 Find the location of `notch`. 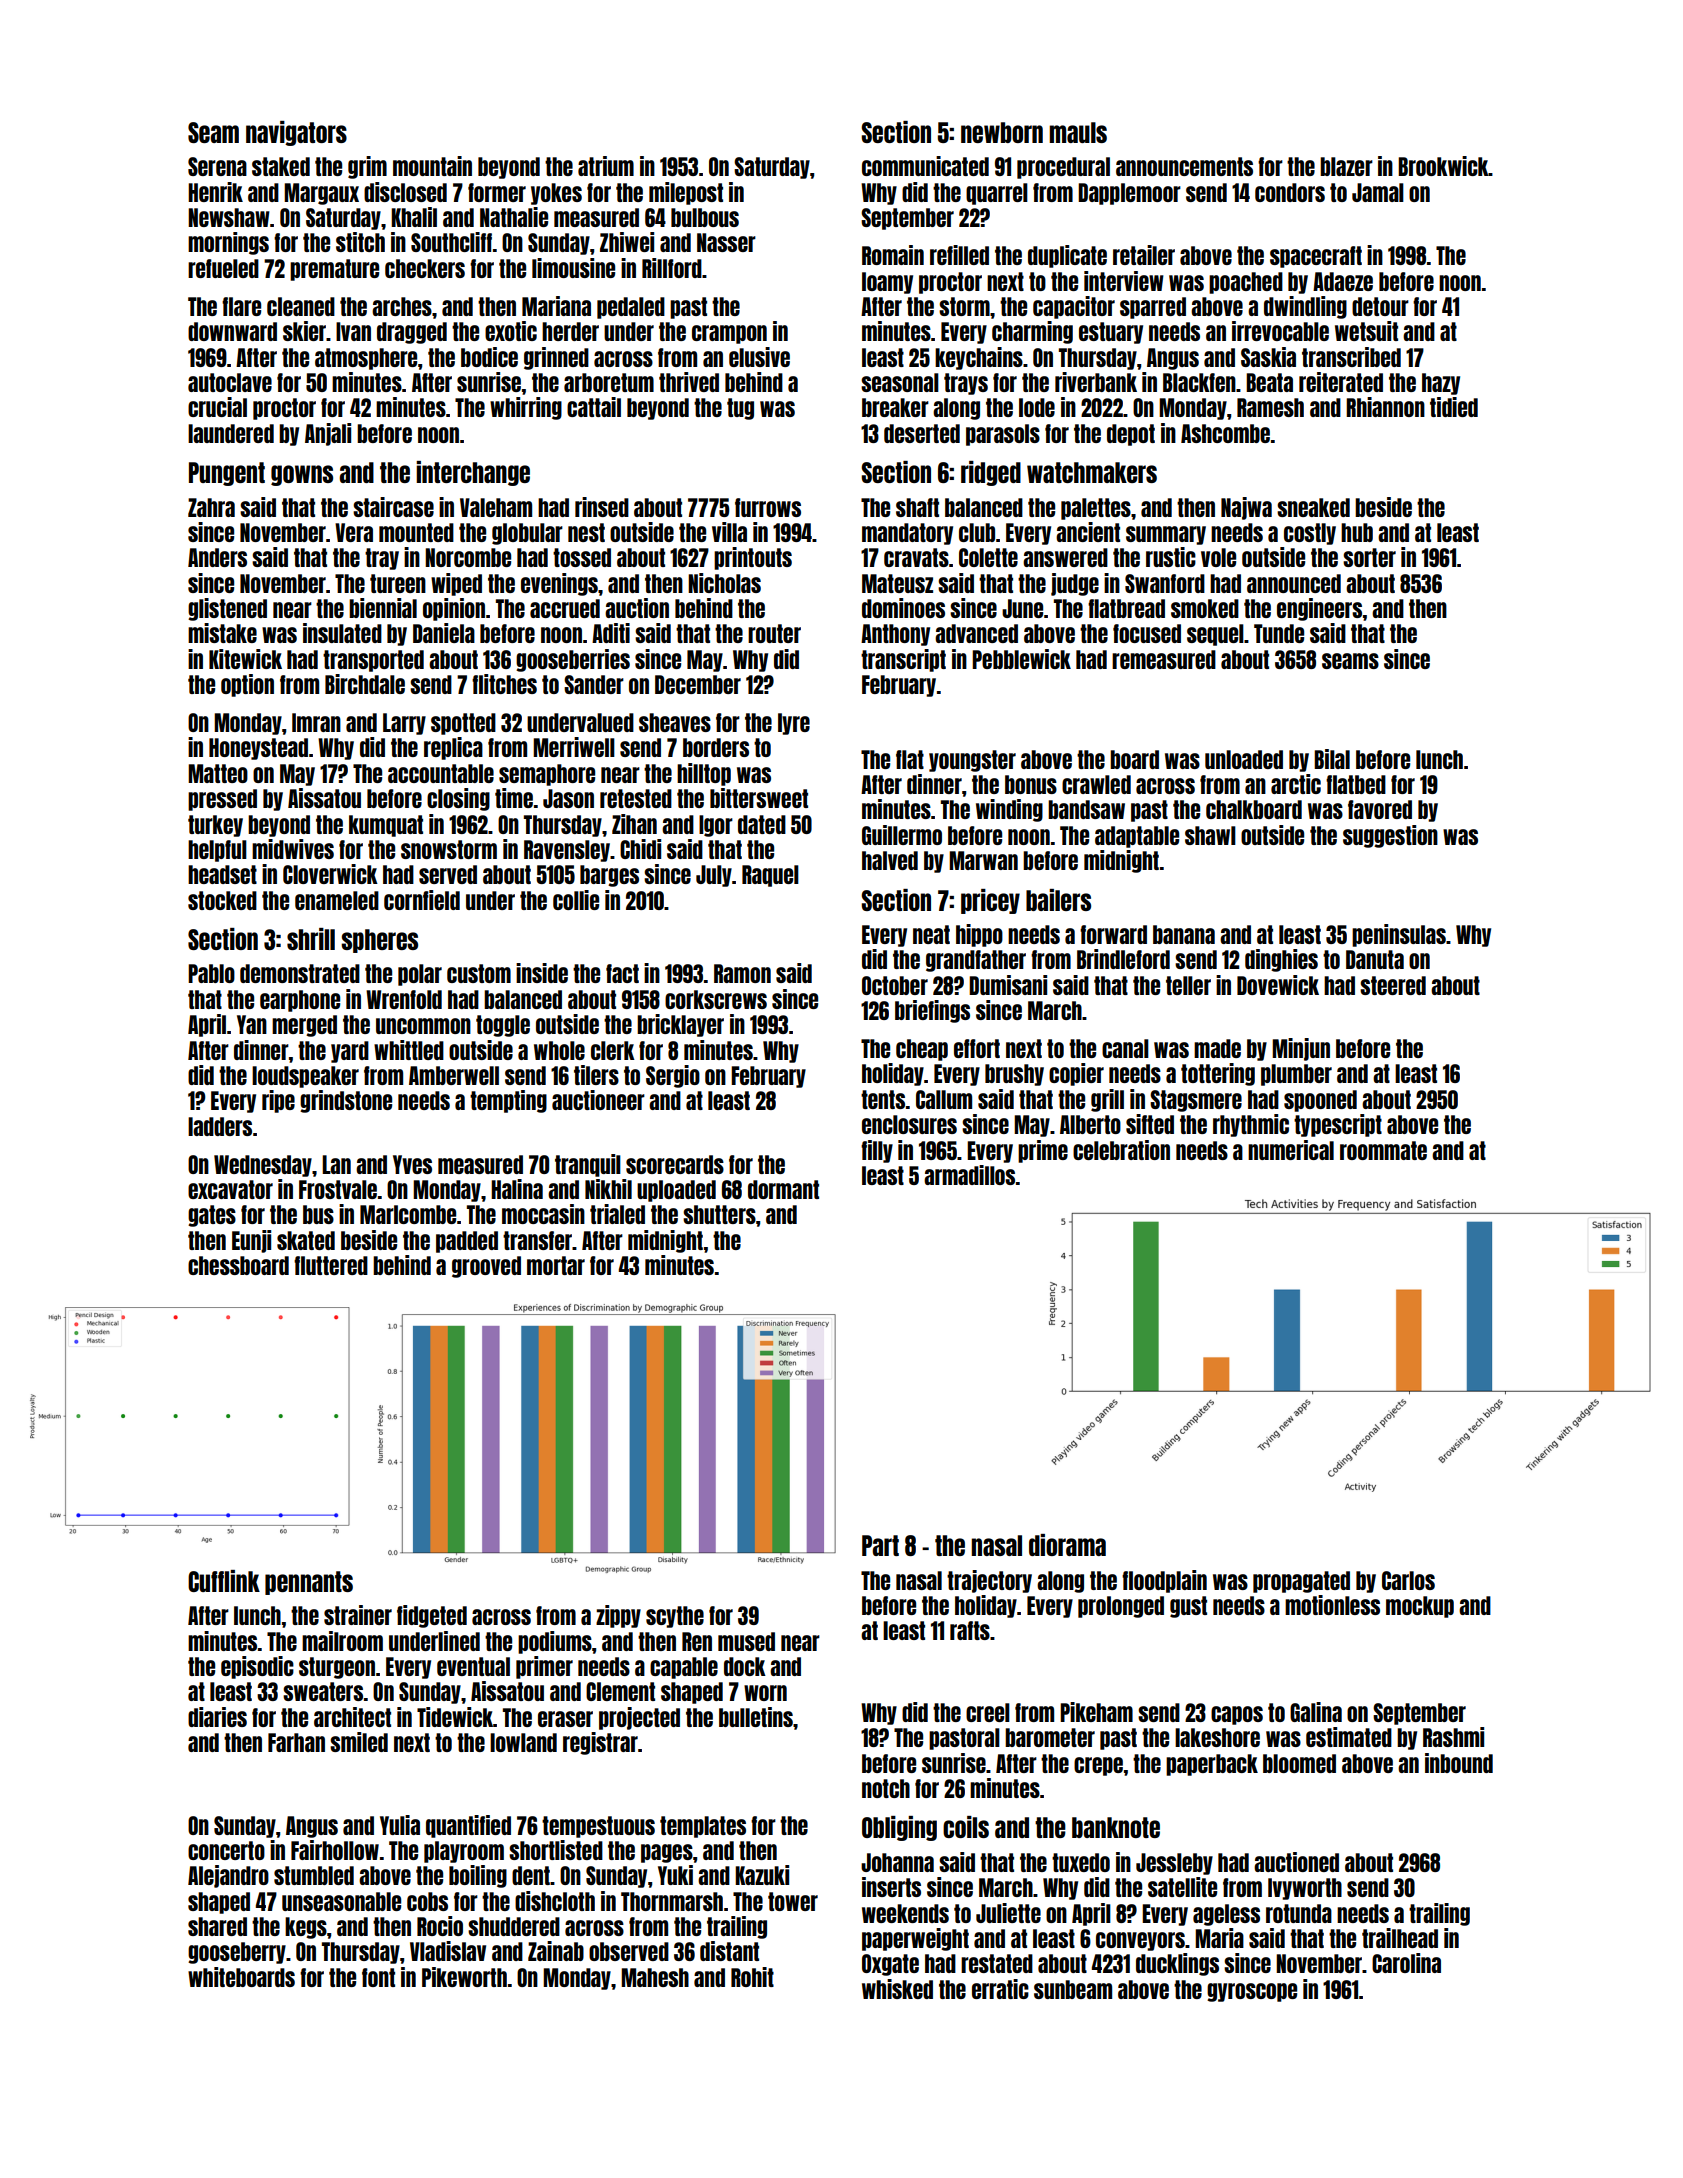

notch is located at coordinates (886, 1788).
